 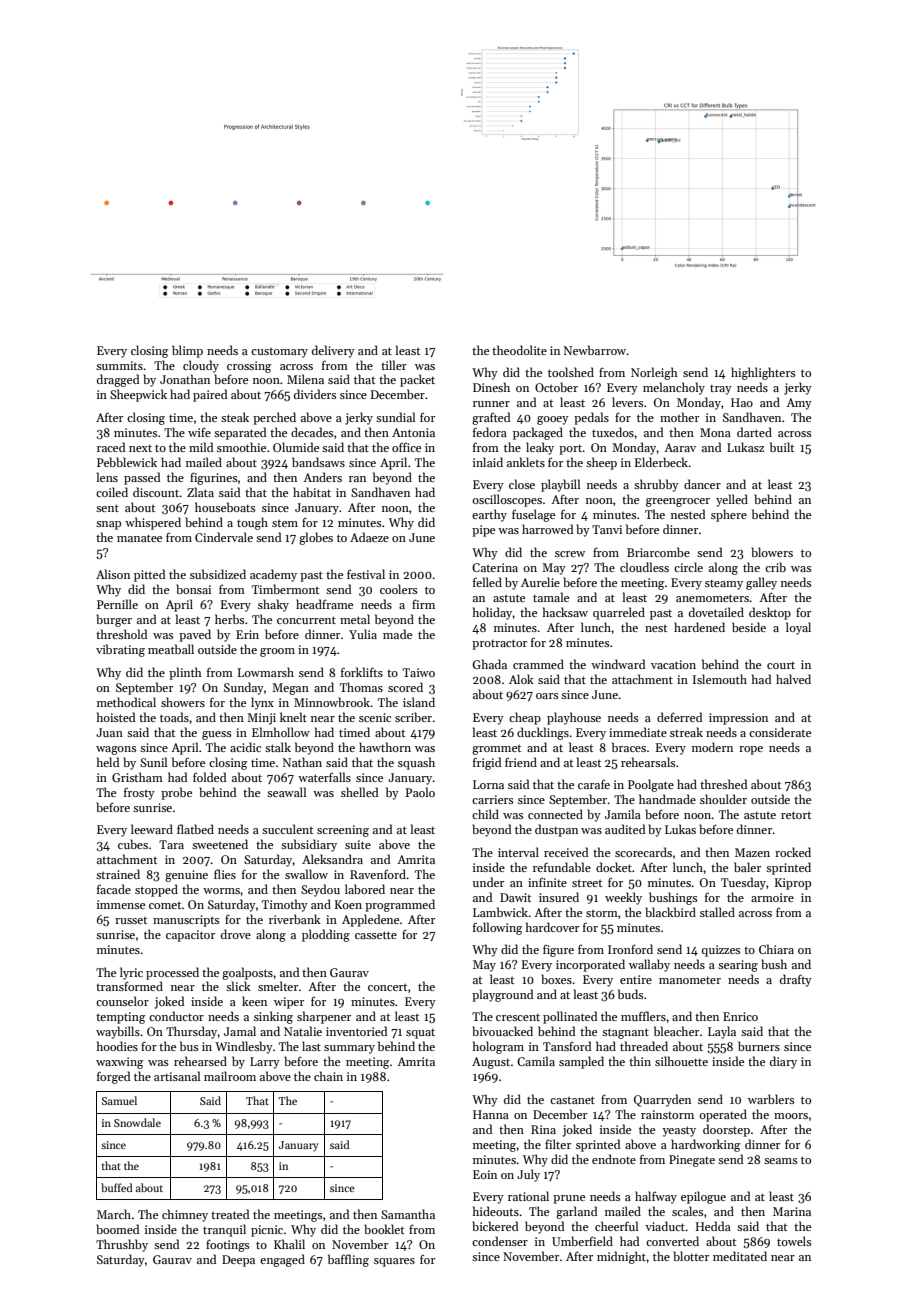 I want to click on child, so click(x=485, y=814).
